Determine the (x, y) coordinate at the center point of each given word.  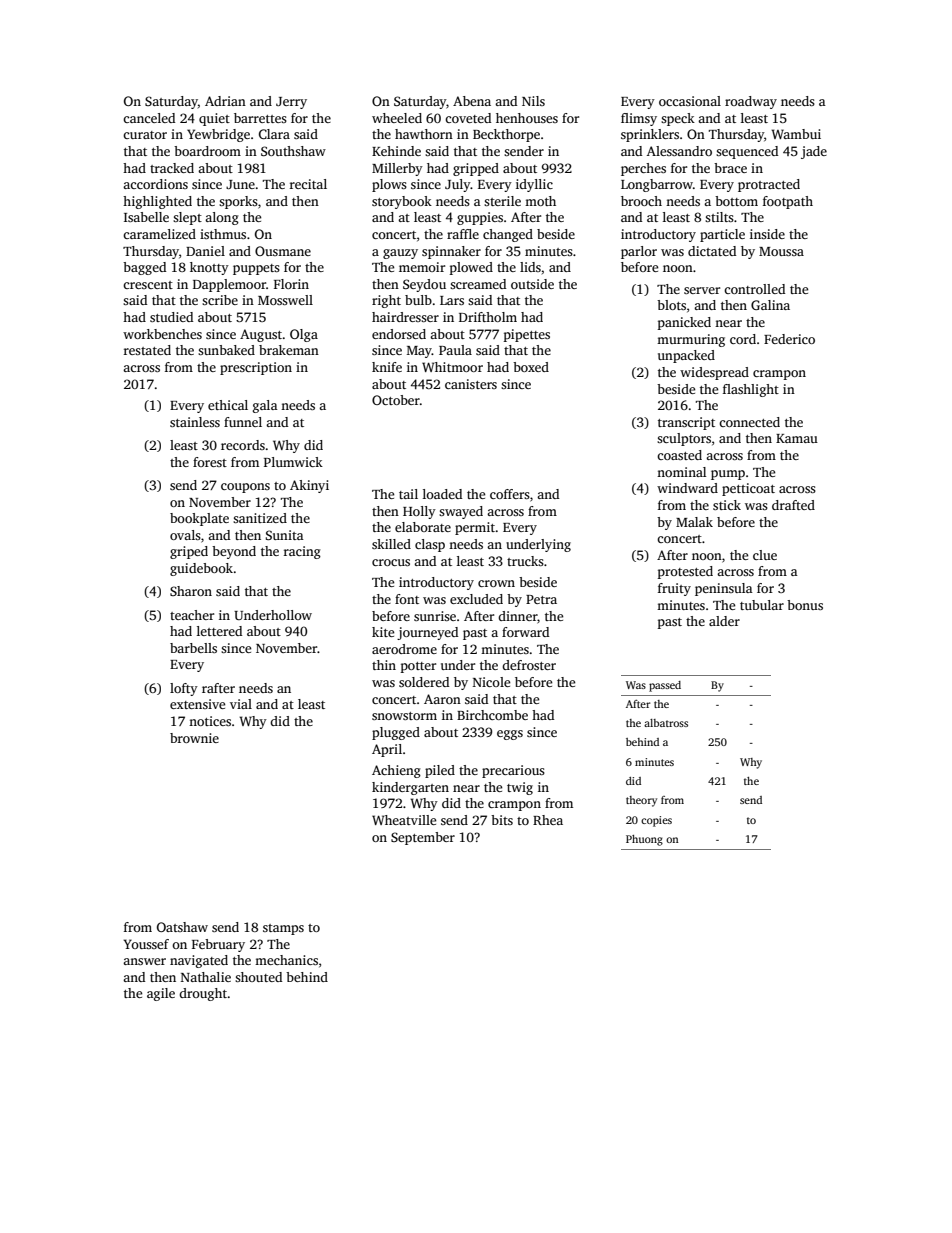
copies (656, 821)
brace (730, 168)
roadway (751, 102)
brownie (194, 738)
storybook (402, 202)
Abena (472, 101)
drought (203, 994)
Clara (274, 134)
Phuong (644, 840)
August (261, 335)
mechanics (286, 960)
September (423, 838)
